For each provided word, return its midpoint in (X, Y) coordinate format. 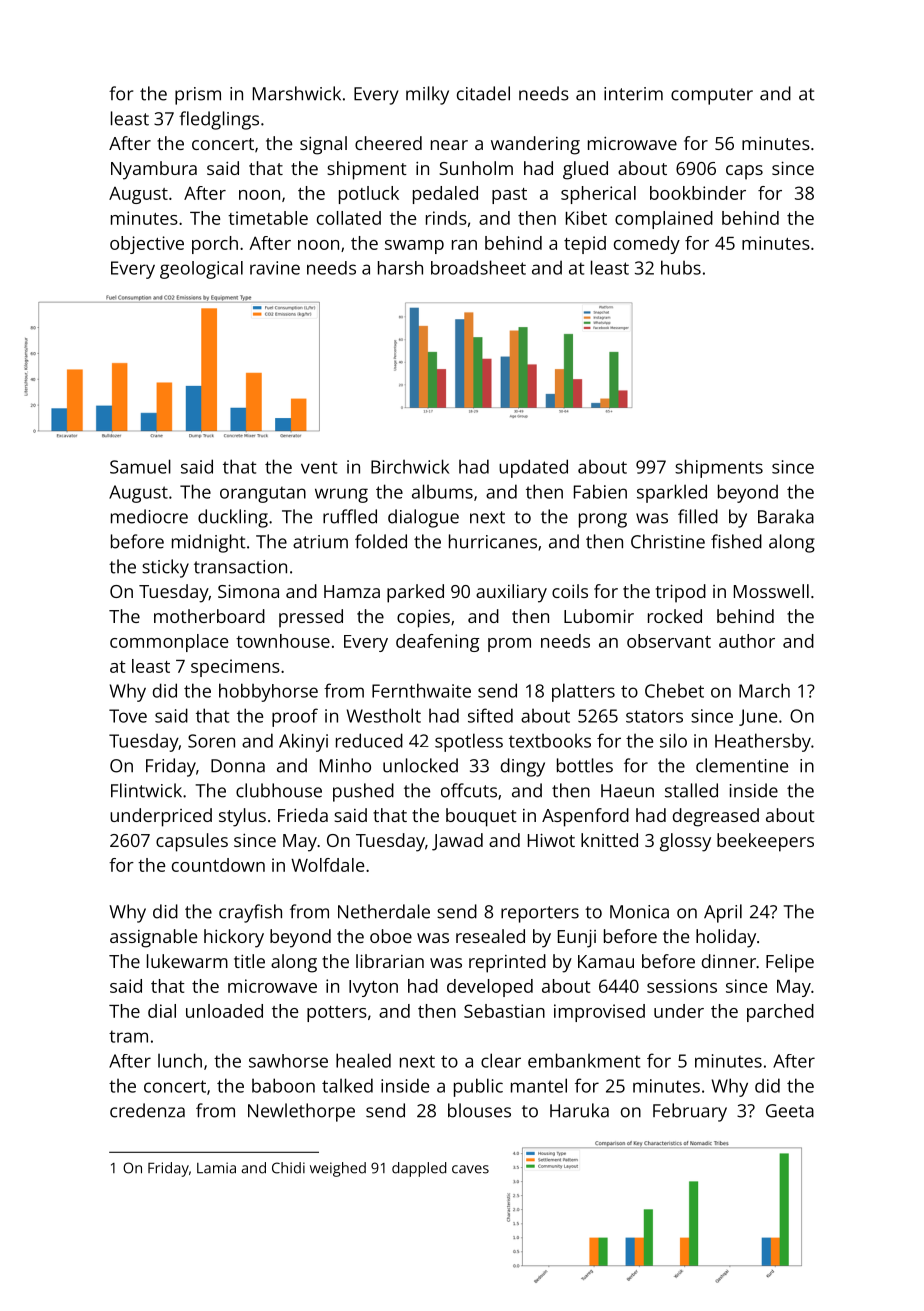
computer (712, 96)
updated (533, 468)
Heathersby (763, 742)
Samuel (140, 466)
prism (198, 96)
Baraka (786, 516)
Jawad (457, 842)
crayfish (250, 913)
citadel (483, 93)
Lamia (216, 1168)
